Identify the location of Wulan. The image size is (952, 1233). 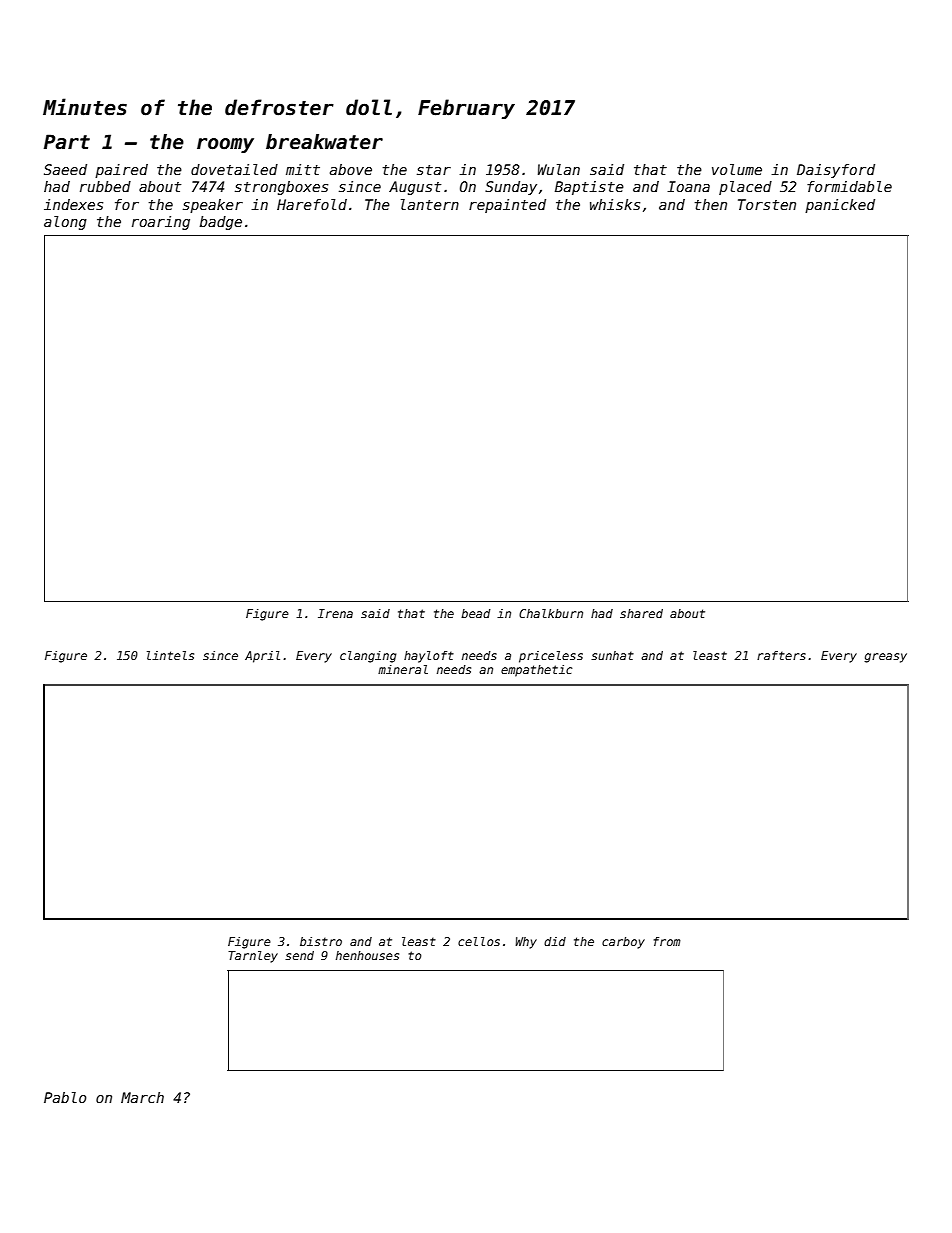
(559, 169).
